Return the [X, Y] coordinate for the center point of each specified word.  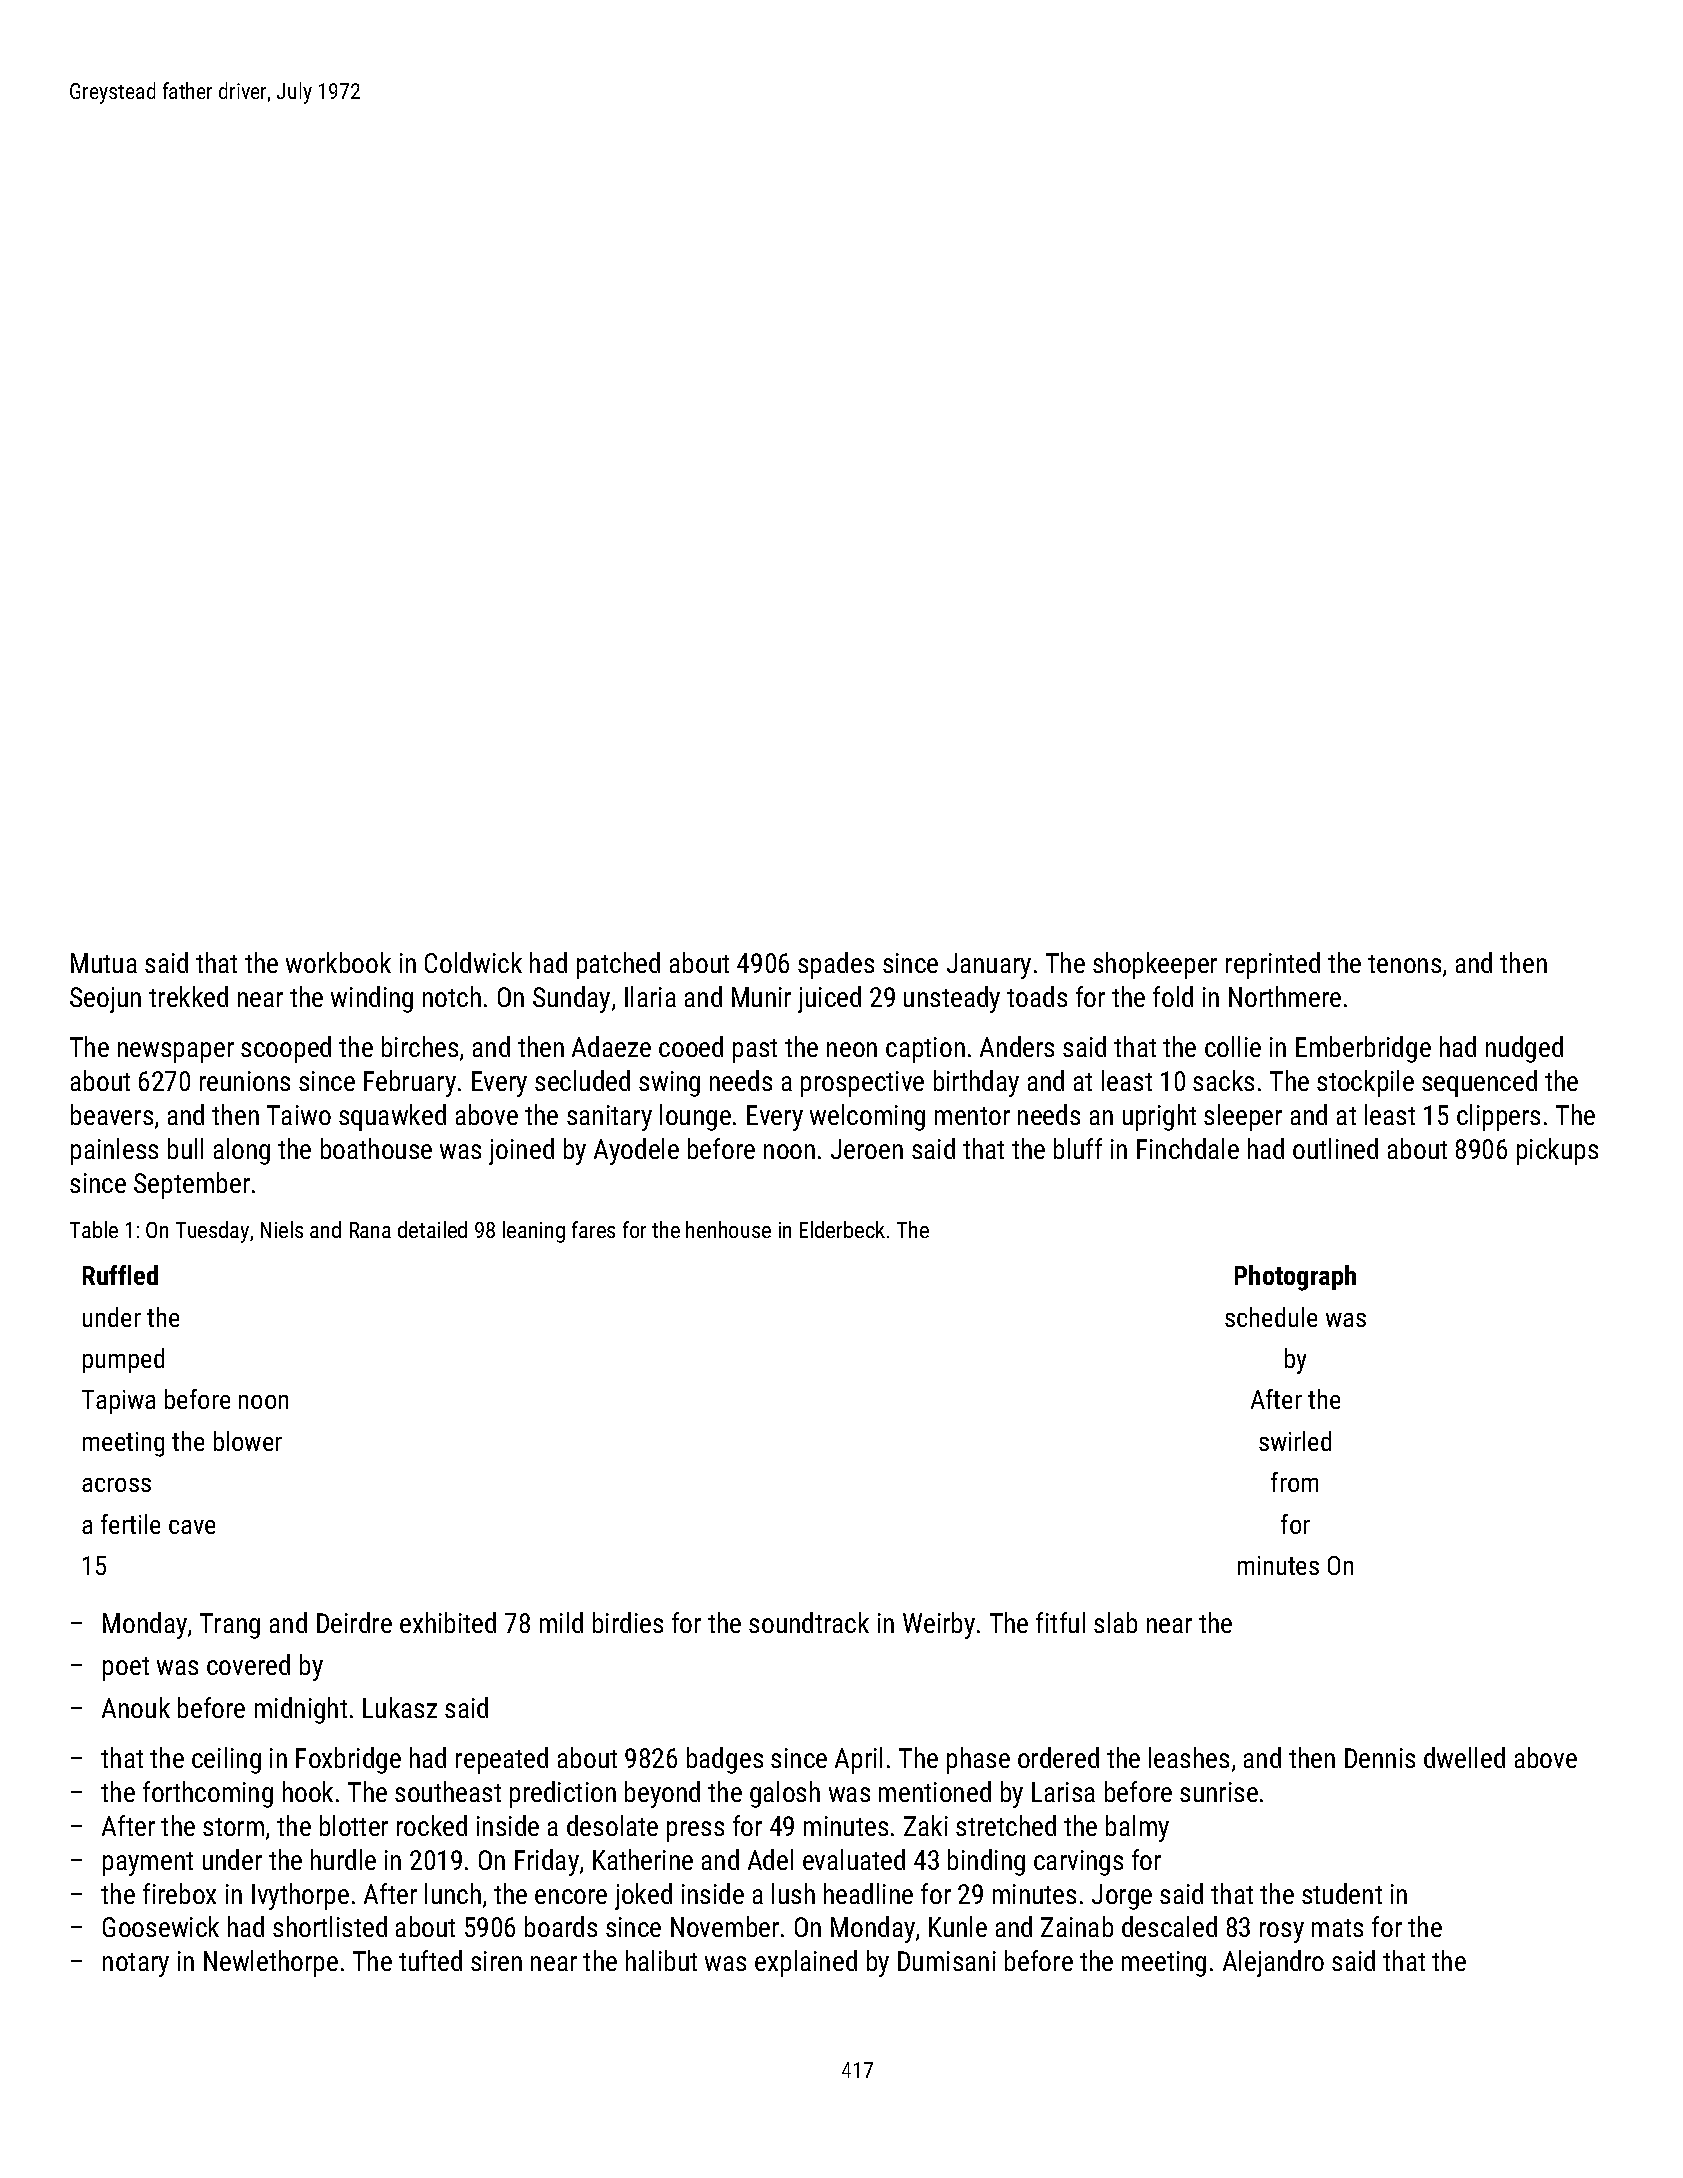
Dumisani [947, 1961]
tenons [1404, 964]
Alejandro [1273, 1963]
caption [925, 1050]
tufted [430, 1960]
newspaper [176, 1052]
